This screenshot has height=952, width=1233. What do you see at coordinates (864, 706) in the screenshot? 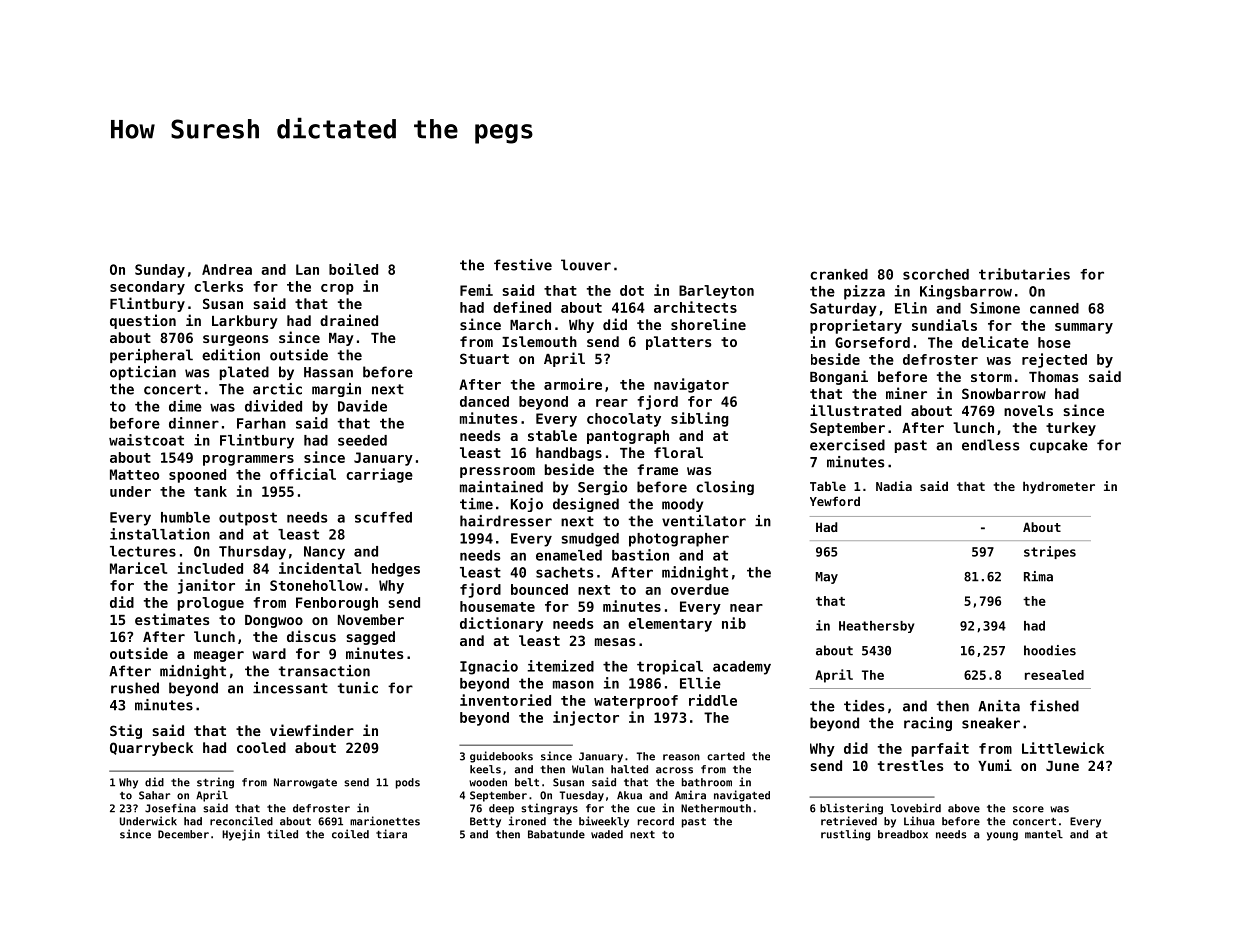
I see `tides` at bounding box center [864, 706].
